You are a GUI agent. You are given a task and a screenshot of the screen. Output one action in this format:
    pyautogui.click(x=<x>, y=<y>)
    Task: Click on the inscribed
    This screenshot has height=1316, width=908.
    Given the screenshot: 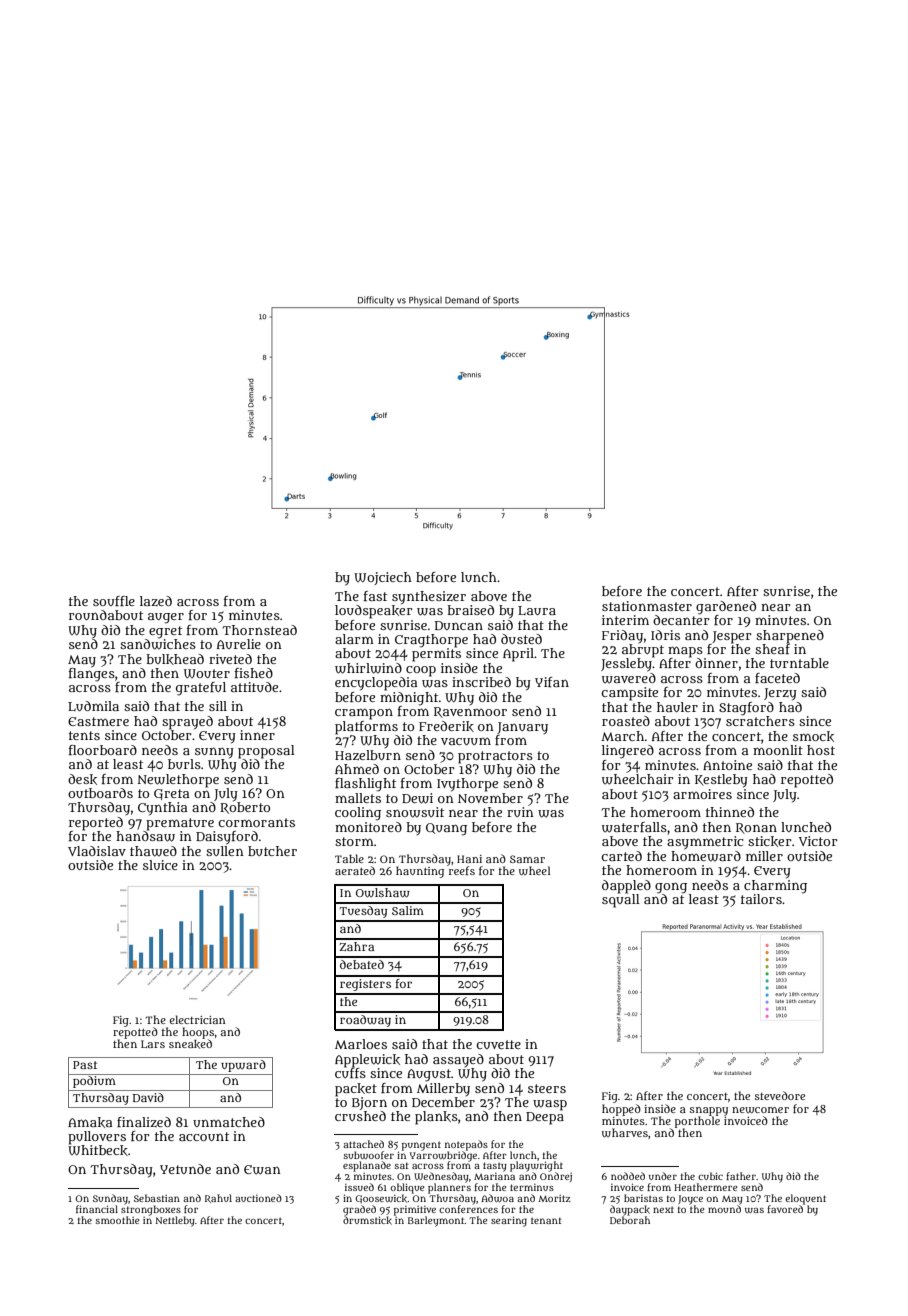 What is the action you would take?
    pyautogui.click(x=481, y=682)
